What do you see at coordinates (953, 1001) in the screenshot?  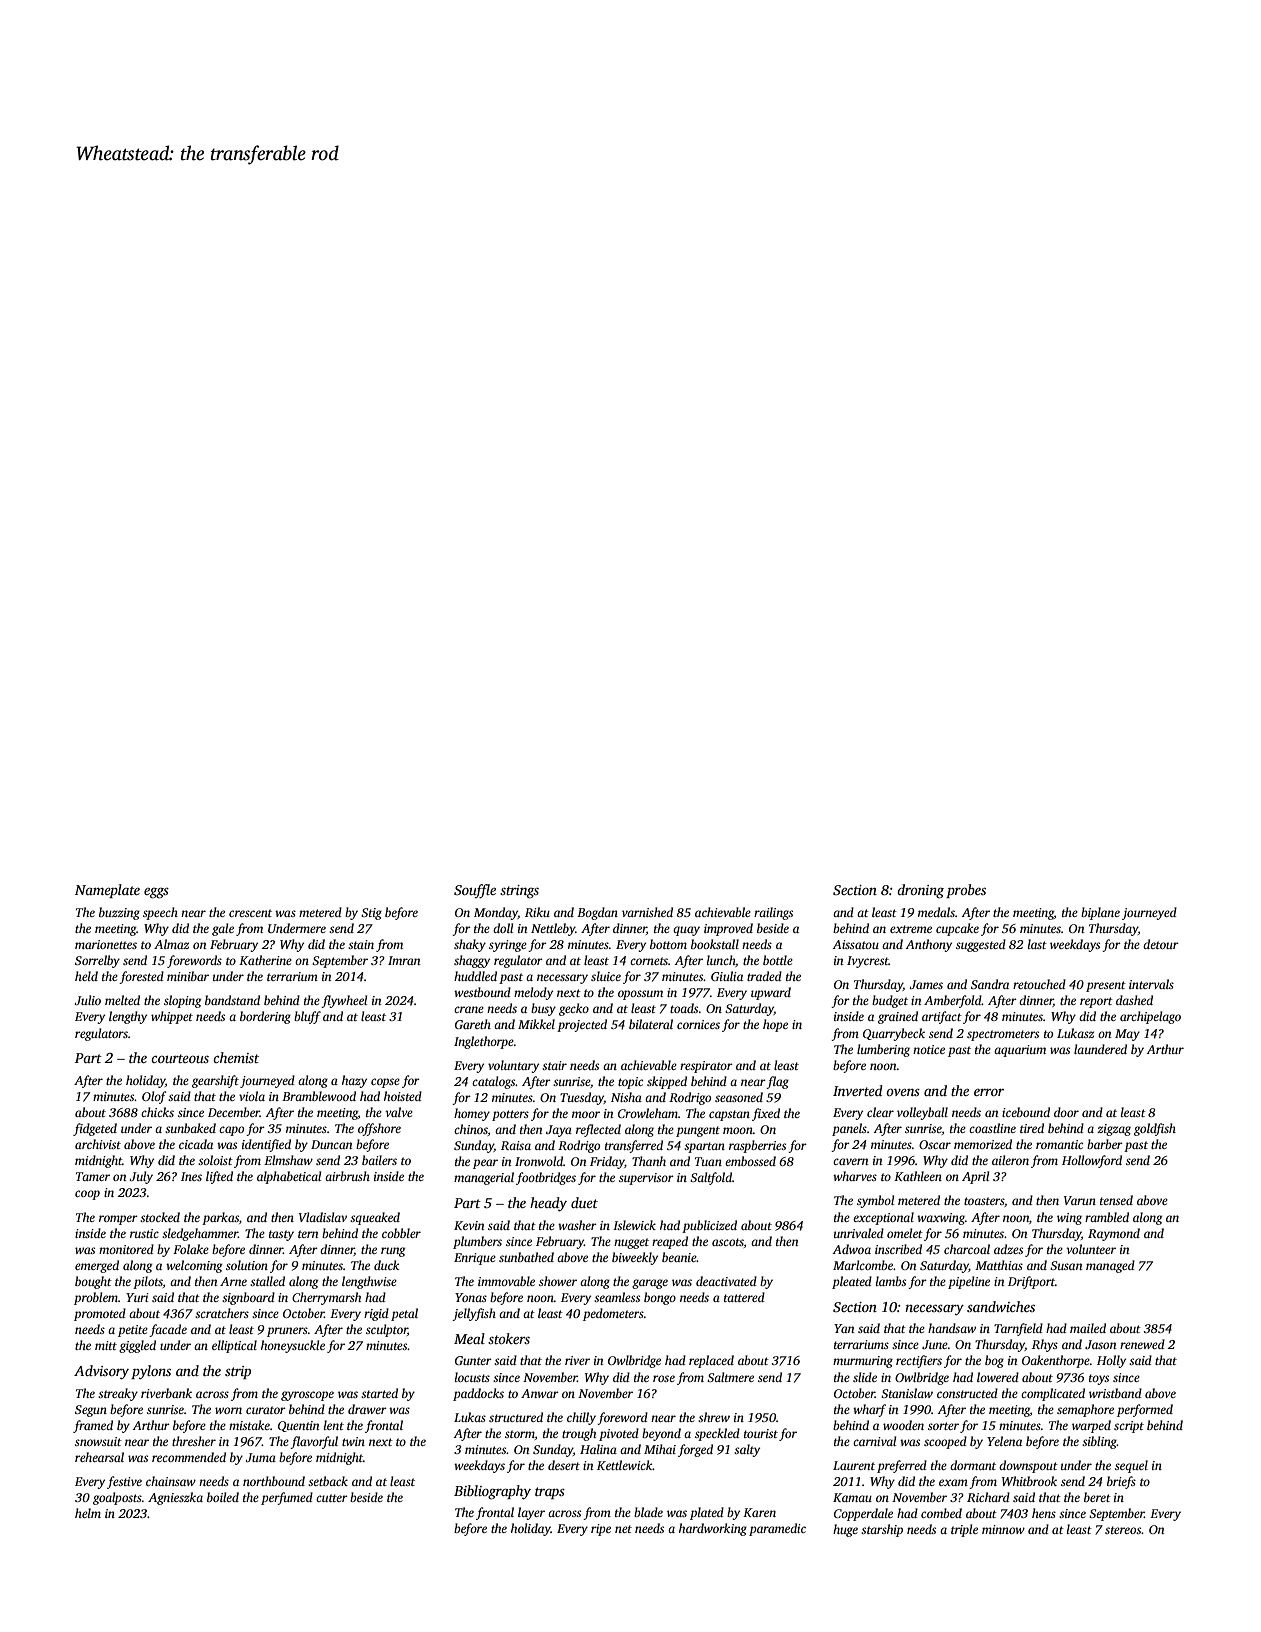 I see `Amberfold` at bounding box center [953, 1001].
